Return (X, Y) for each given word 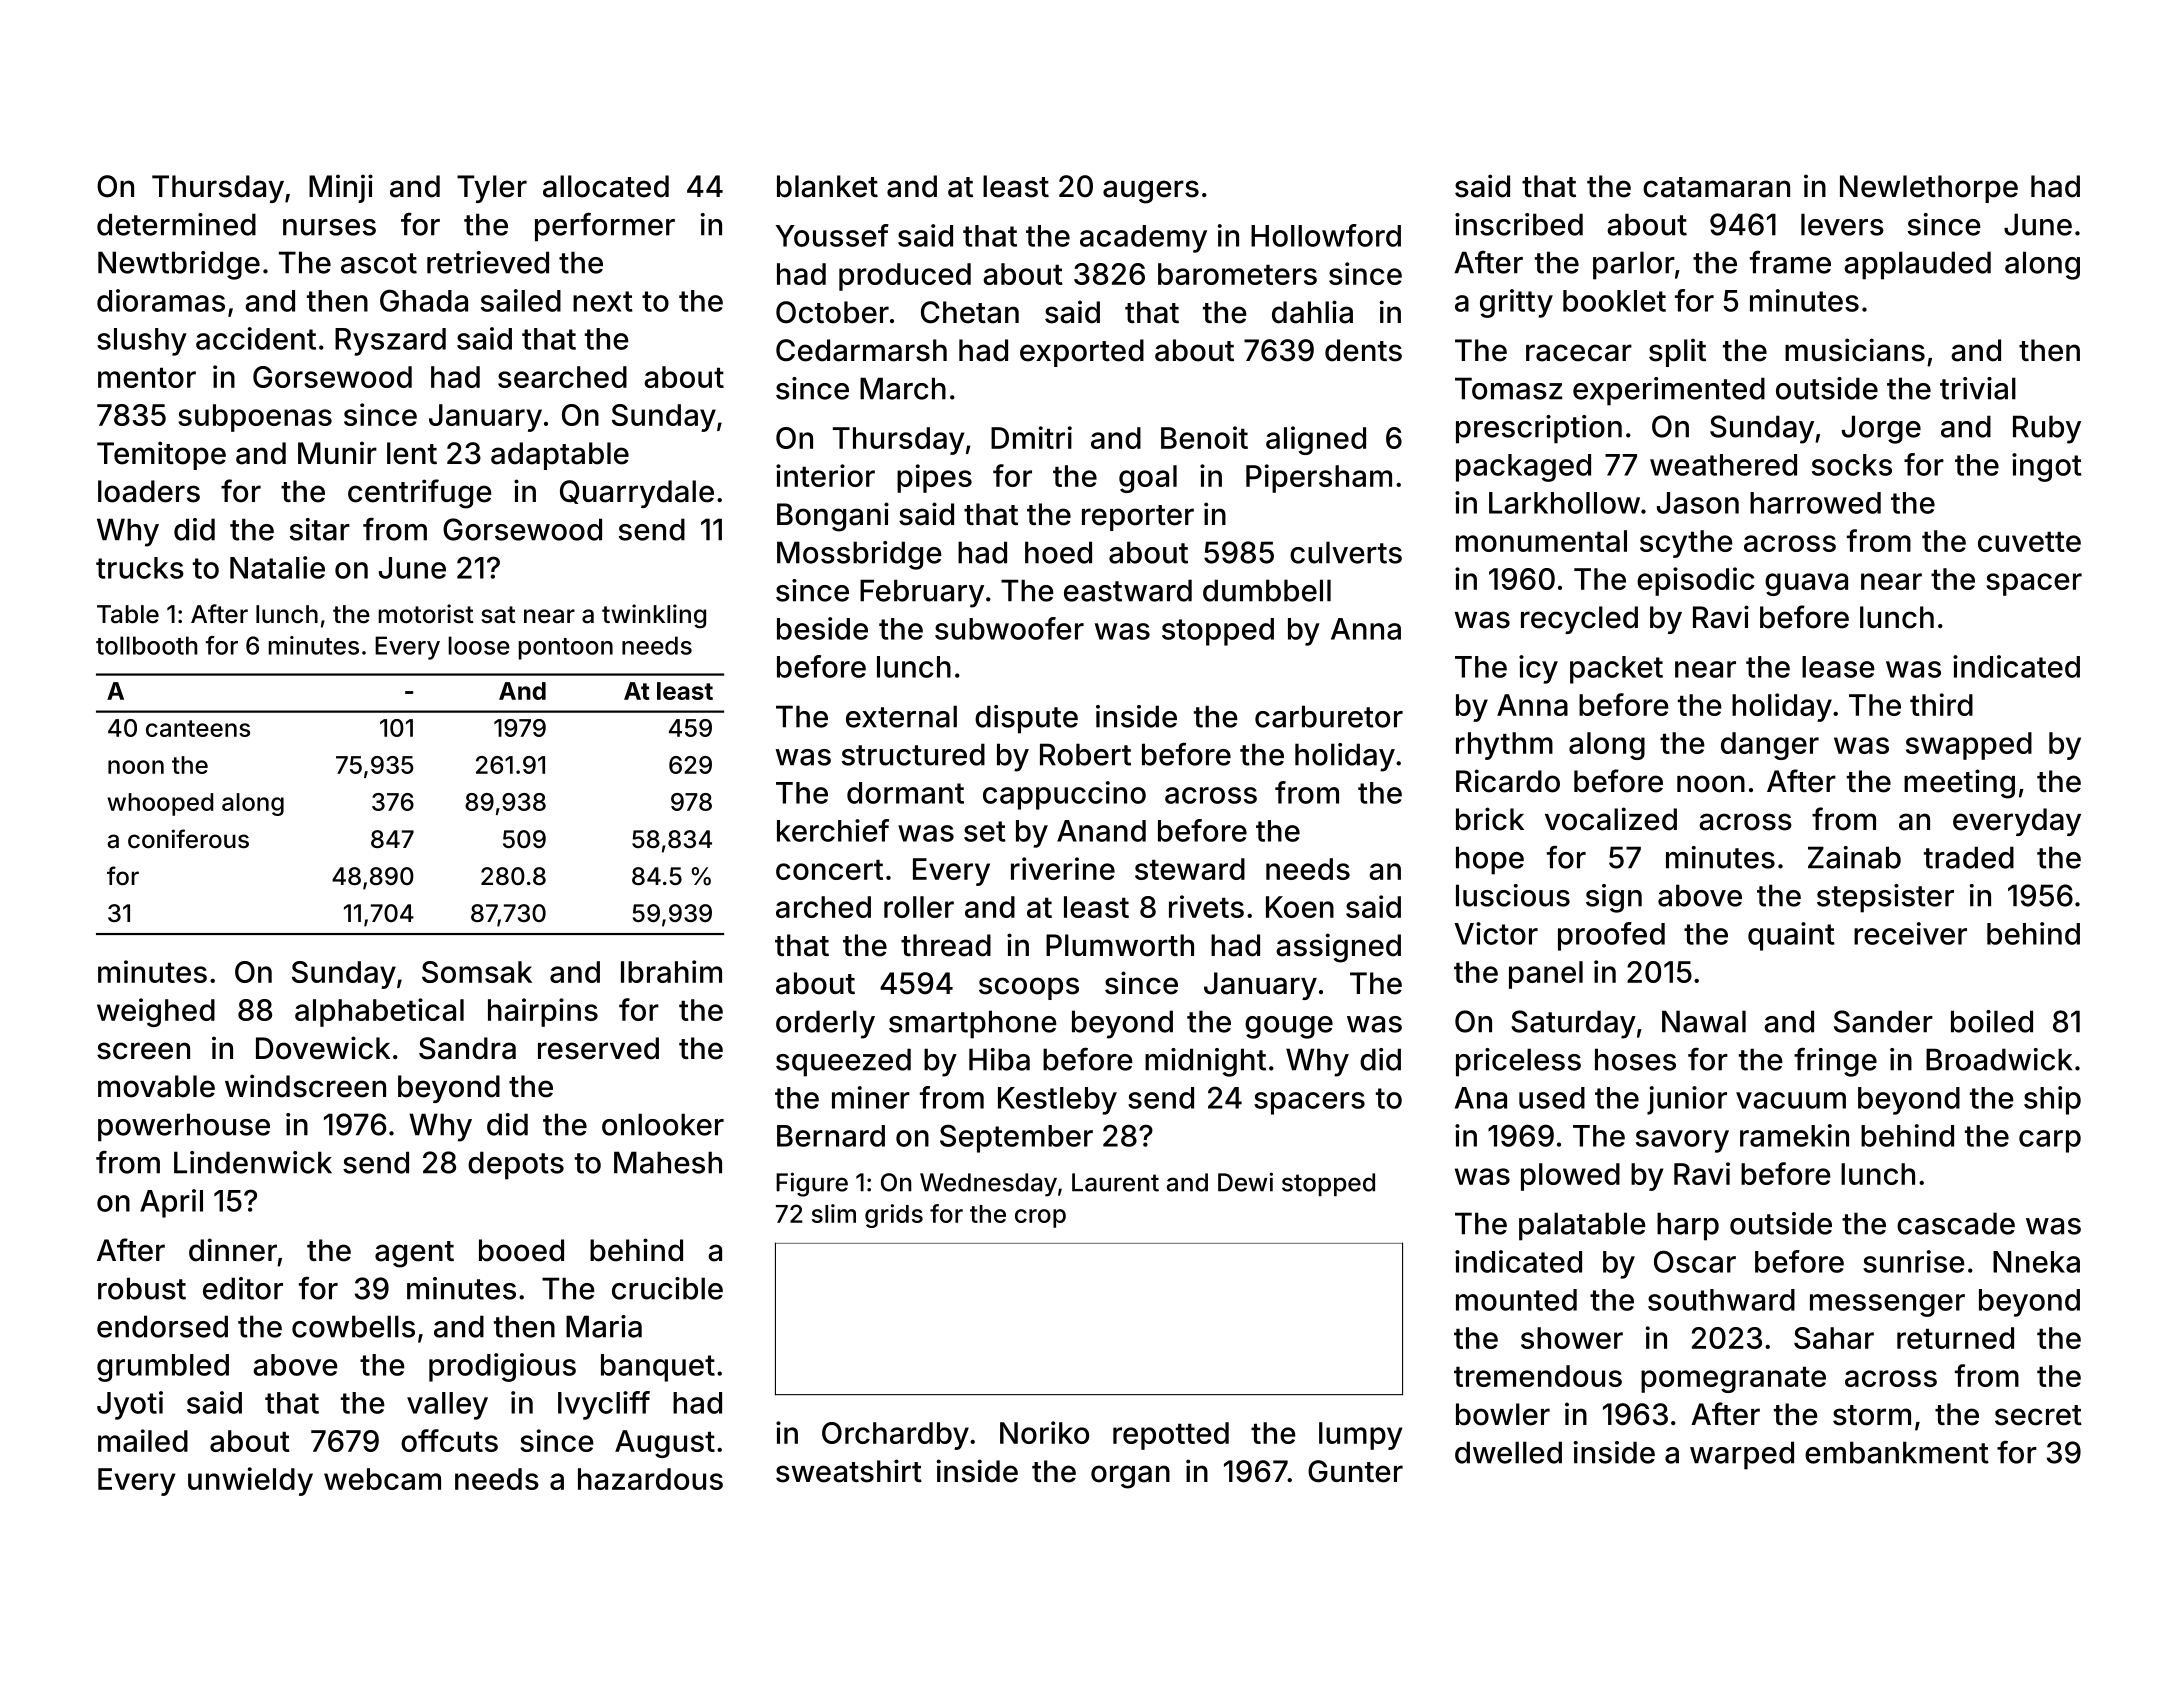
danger (1770, 746)
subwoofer (1009, 628)
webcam (382, 1479)
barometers (1237, 274)
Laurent (1115, 1182)
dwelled (1508, 1452)
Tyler (492, 189)
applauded (1917, 265)
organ (1130, 1477)
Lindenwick (253, 1162)
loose (479, 645)
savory (1682, 1141)
